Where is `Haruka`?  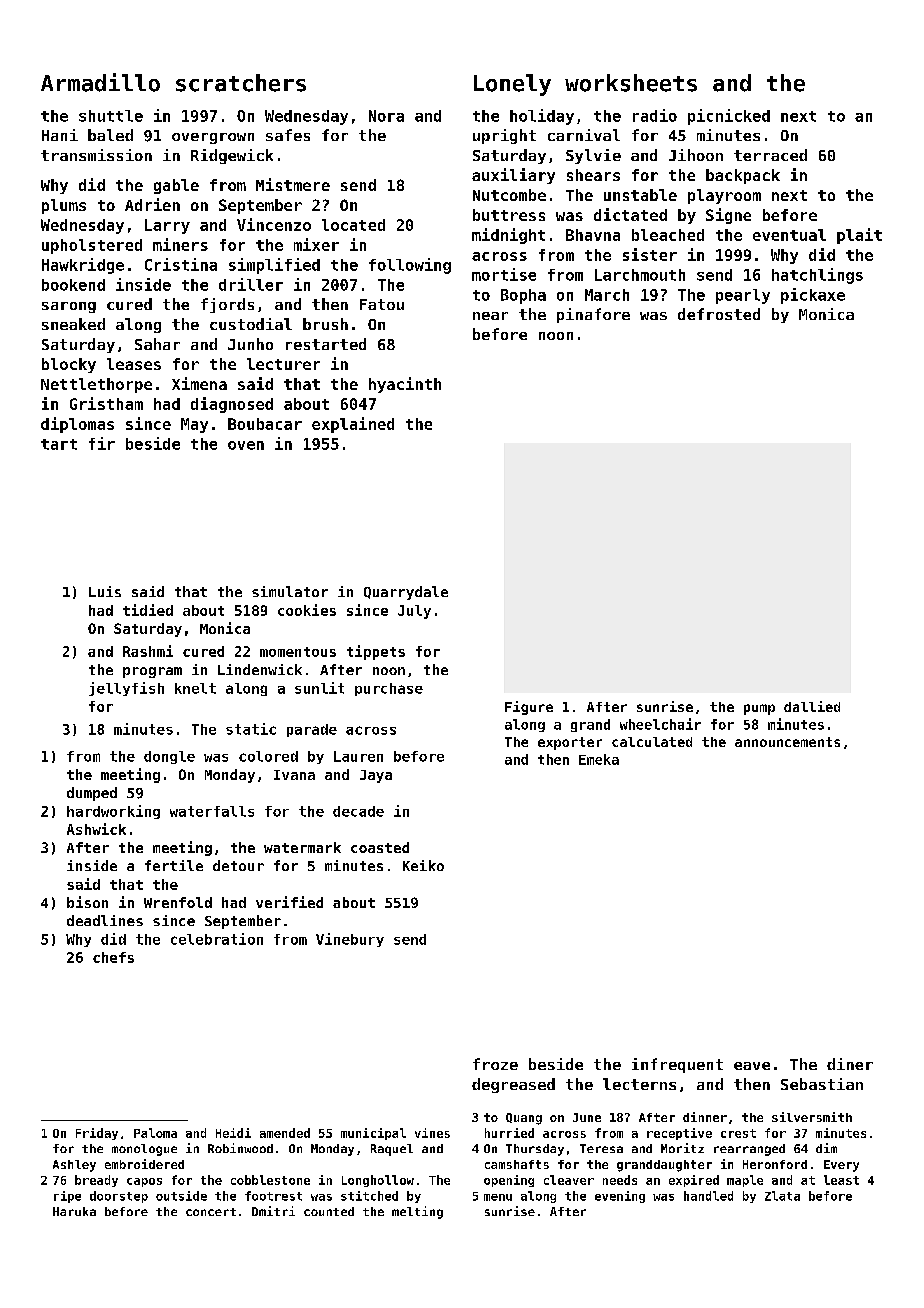
Haruka is located at coordinates (74, 1211).
